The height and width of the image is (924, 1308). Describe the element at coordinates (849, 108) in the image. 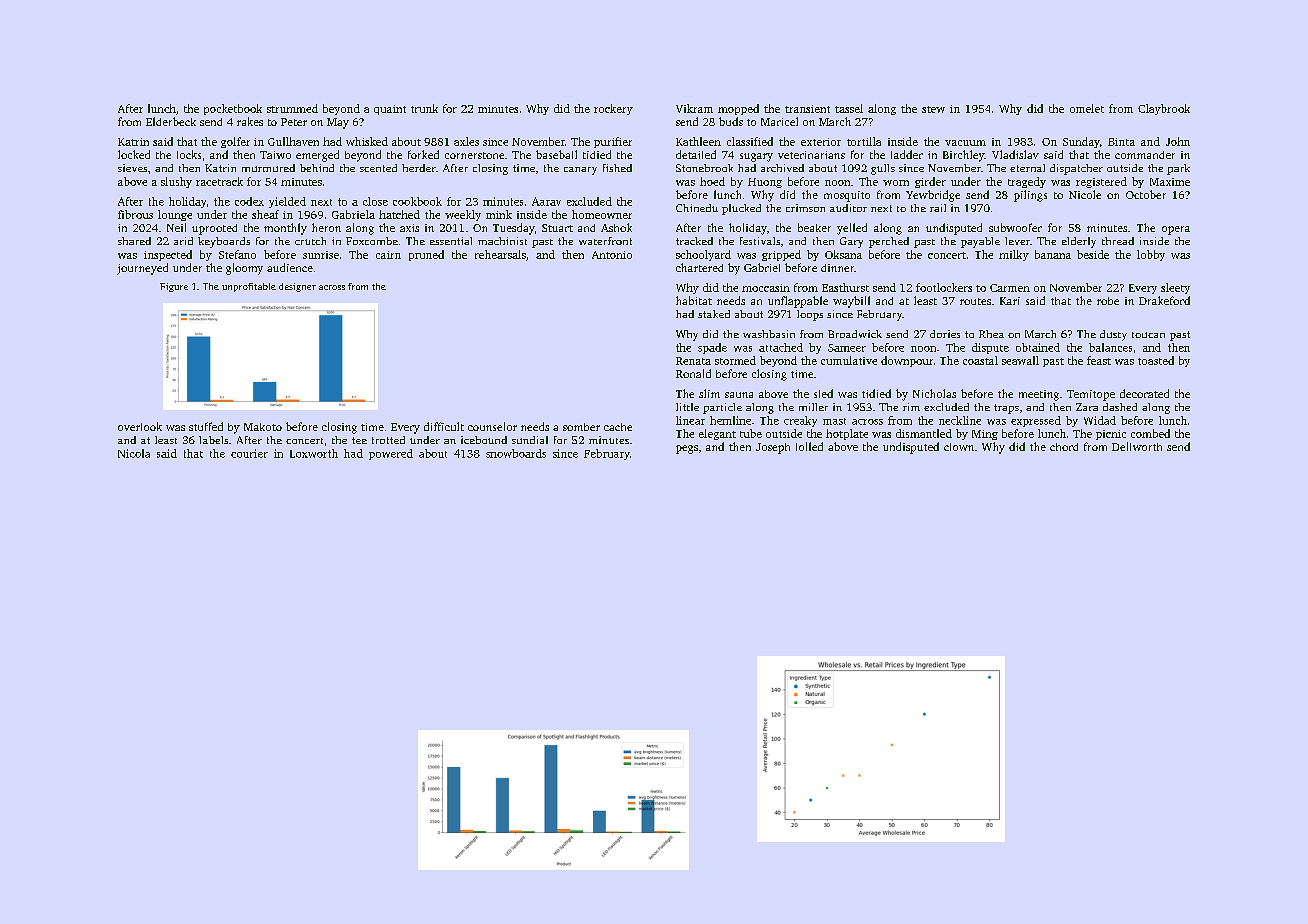

I see `tassel` at that location.
